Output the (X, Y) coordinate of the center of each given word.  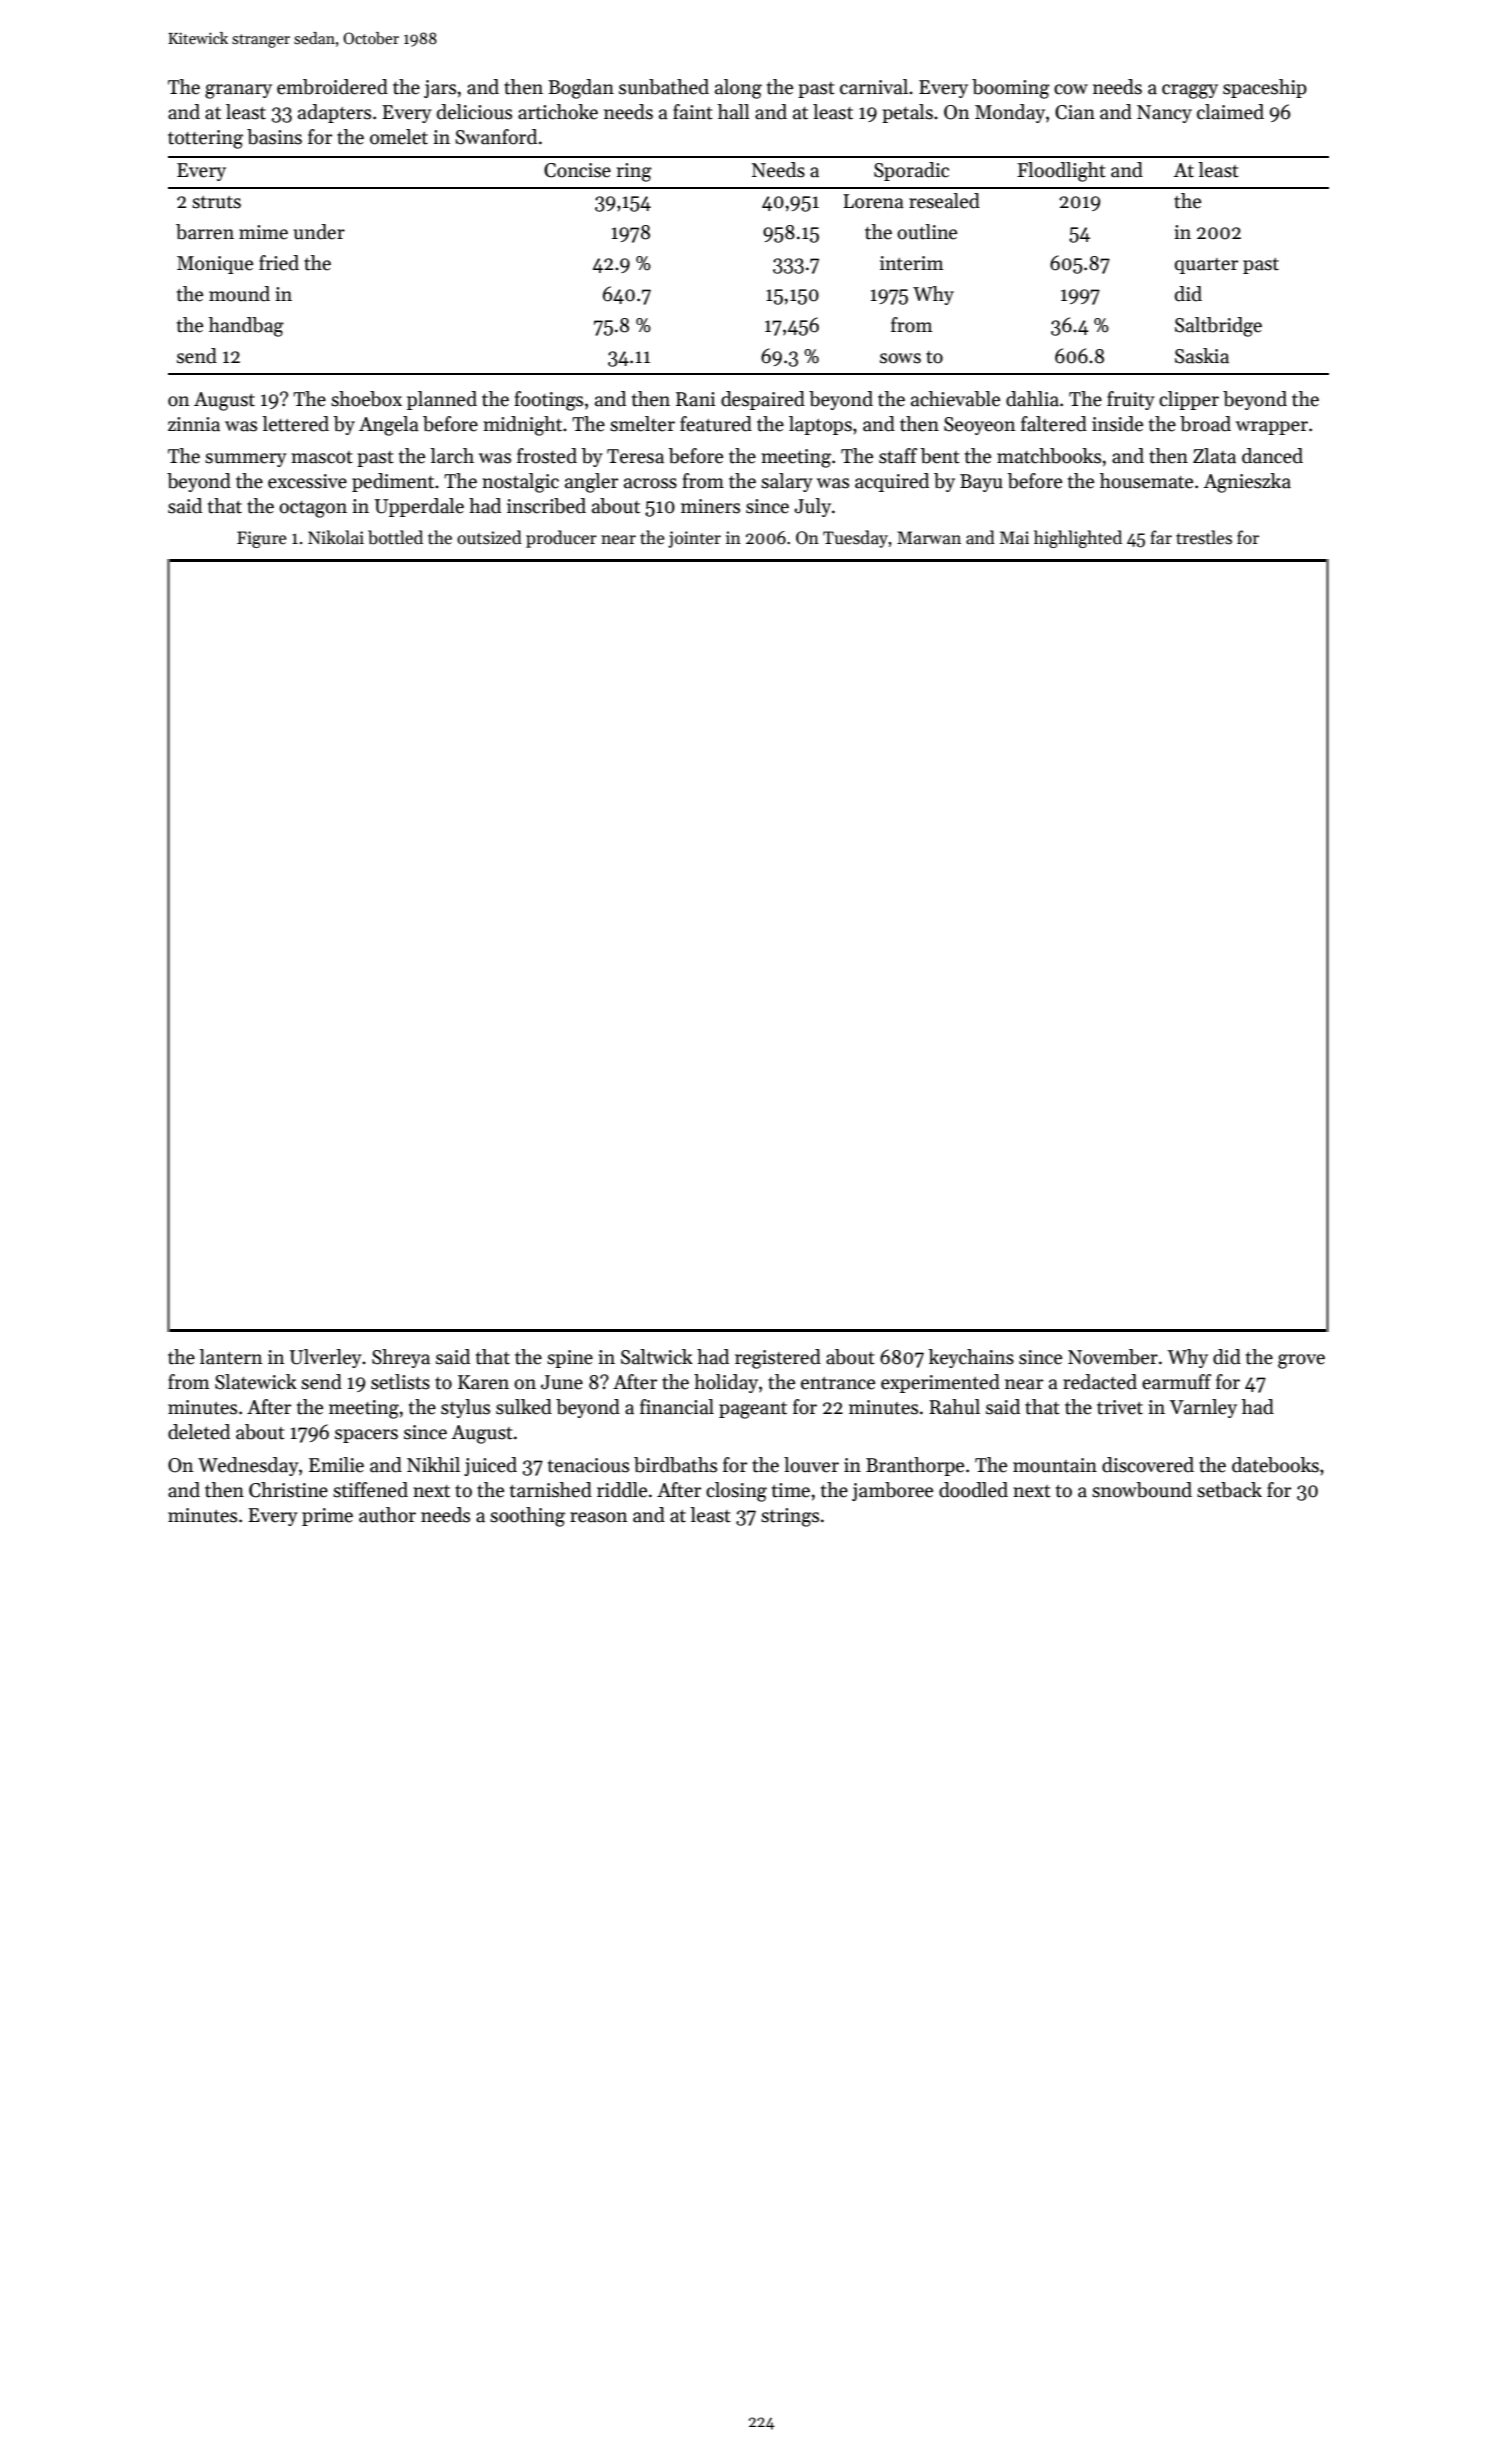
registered (778, 1359)
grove (1301, 1361)
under (319, 232)
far (1161, 537)
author (387, 1515)
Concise (577, 170)
